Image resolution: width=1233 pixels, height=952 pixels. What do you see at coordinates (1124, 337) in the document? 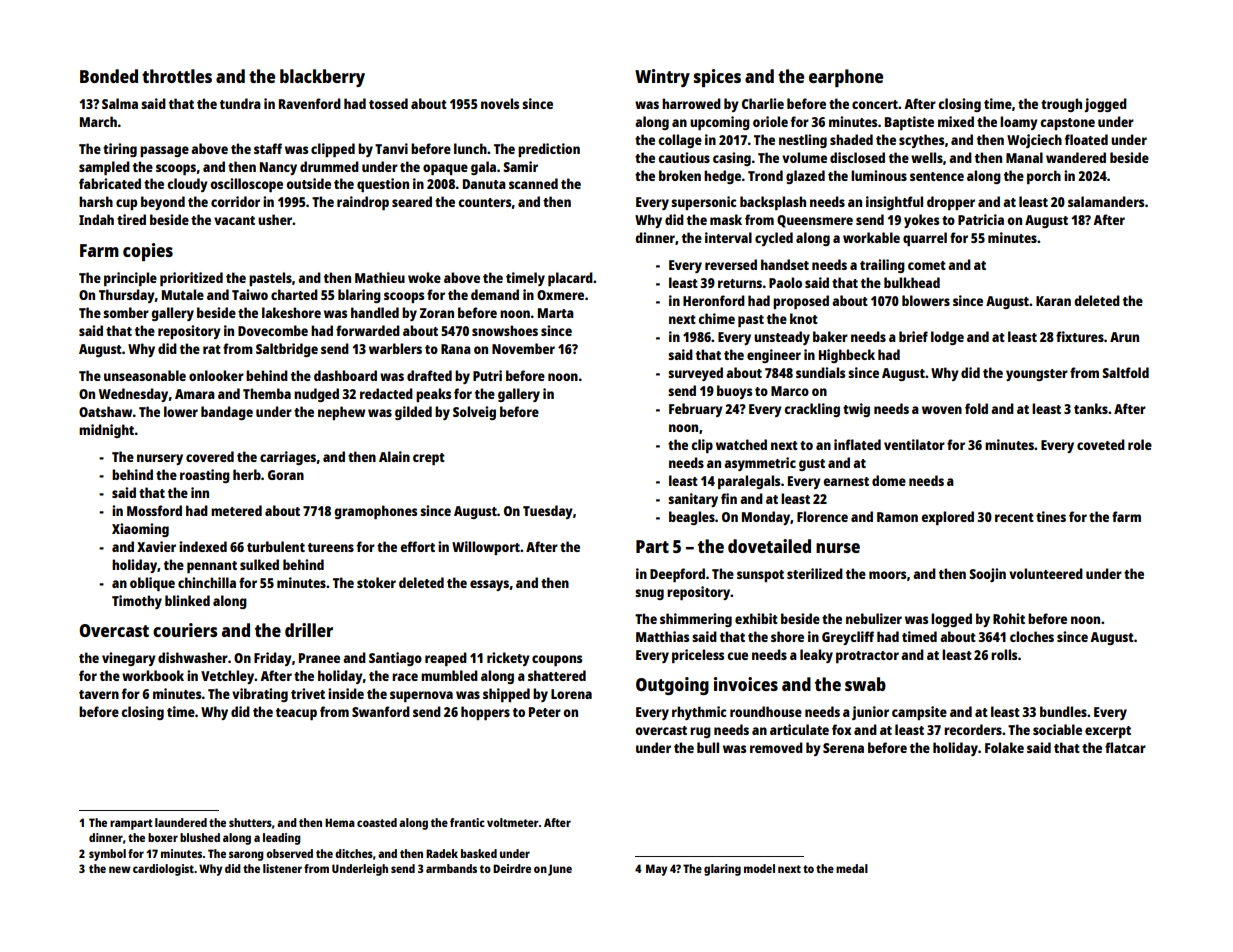
I see `Arun` at bounding box center [1124, 337].
